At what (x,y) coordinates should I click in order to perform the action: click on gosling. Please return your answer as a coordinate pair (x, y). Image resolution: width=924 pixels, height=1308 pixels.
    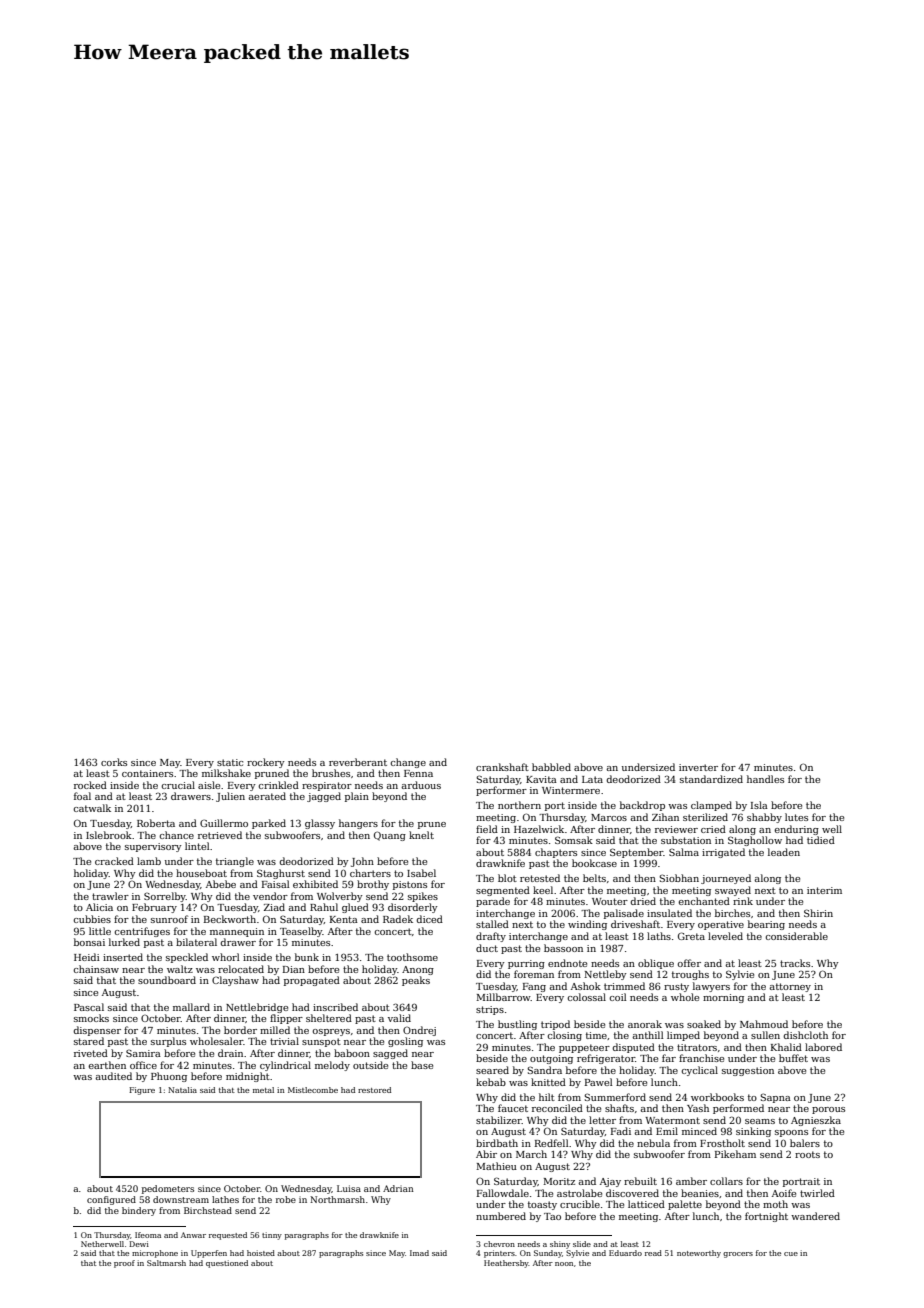
    Looking at the image, I should click on (405, 1042).
